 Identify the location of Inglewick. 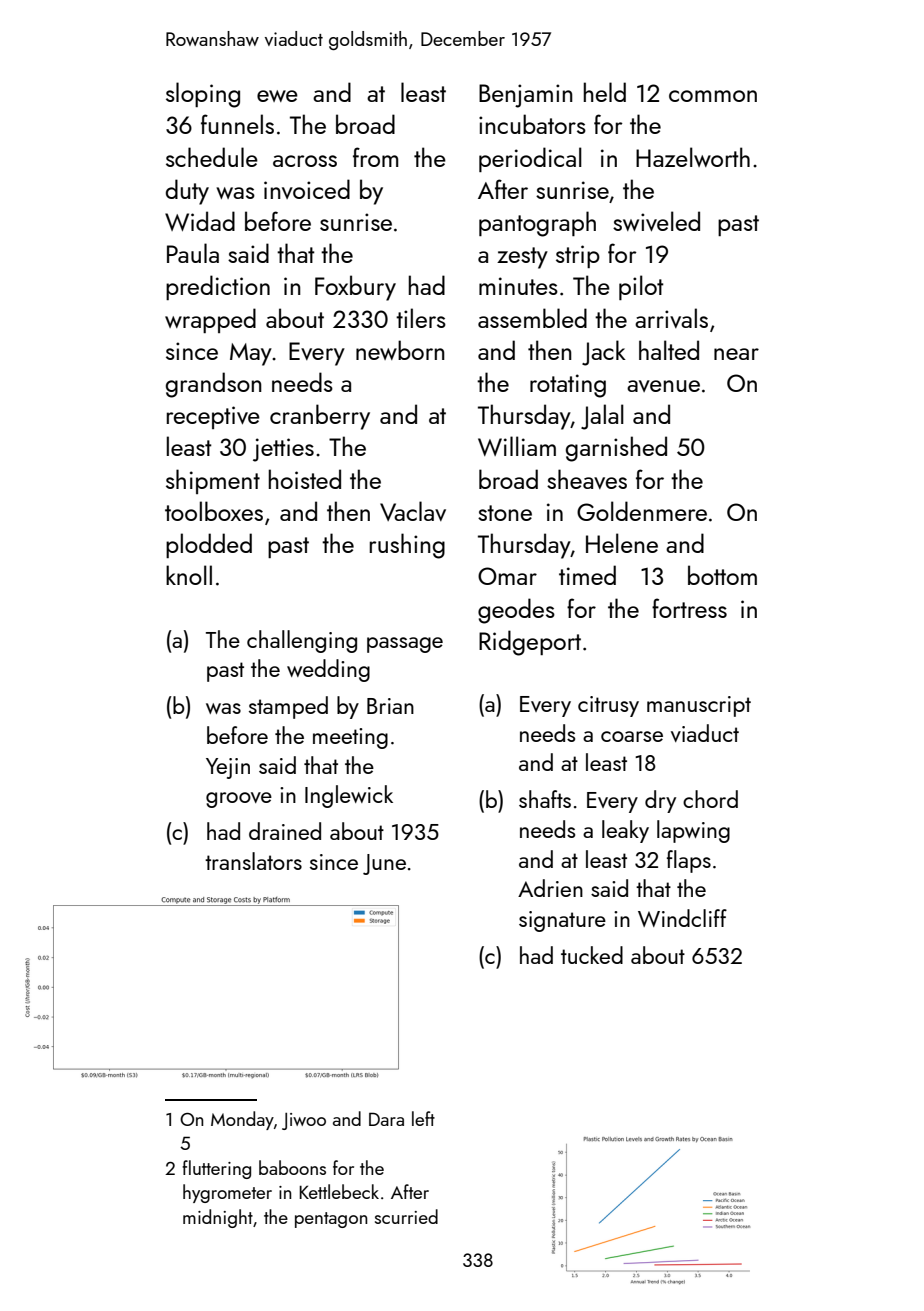
(349, 796).
